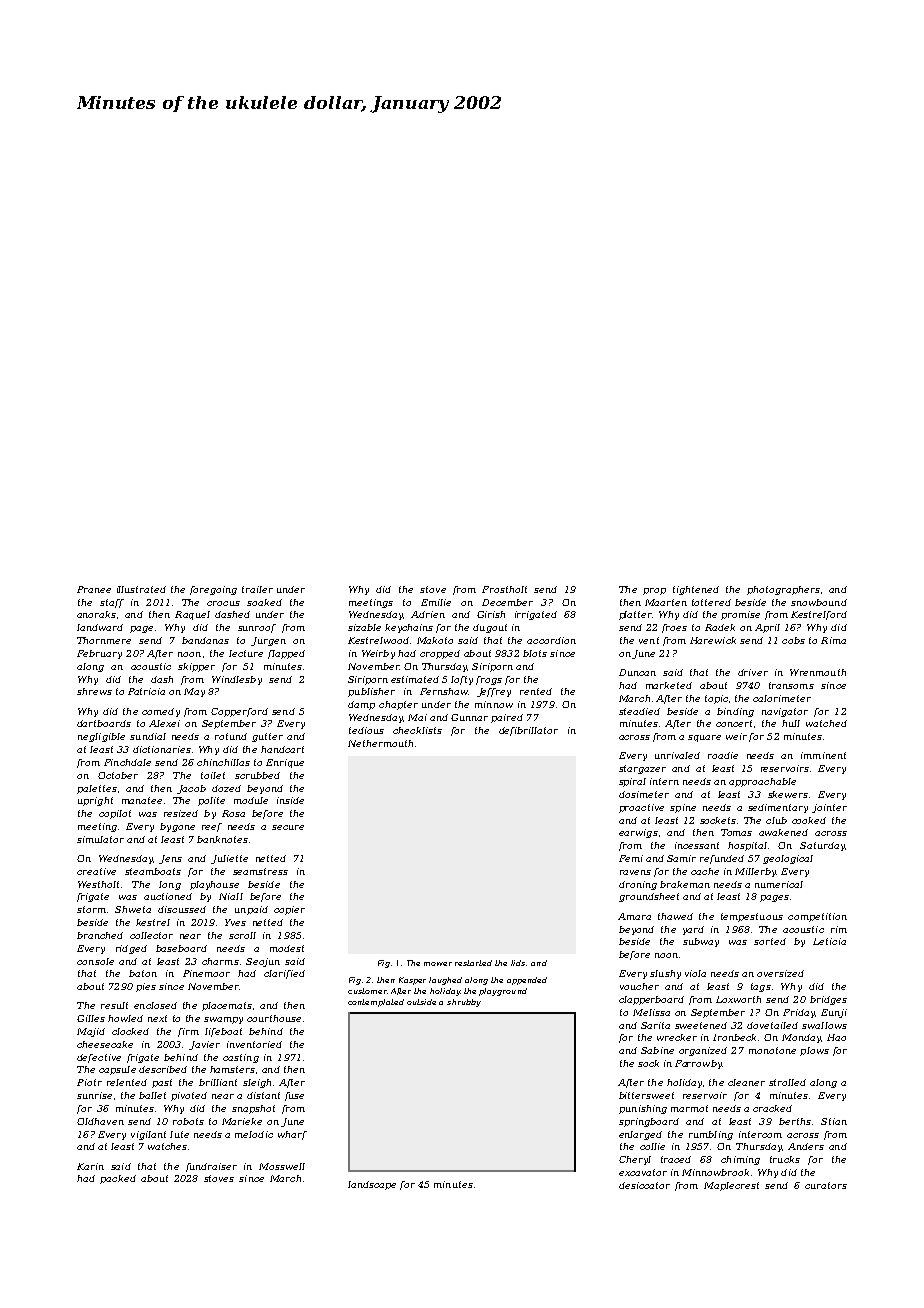 This screenshot has width=924, height=1308. What do you see at coordinates (118, 1179) in the screenshot?
I see `packed` at bounding box center [118, 1179].
